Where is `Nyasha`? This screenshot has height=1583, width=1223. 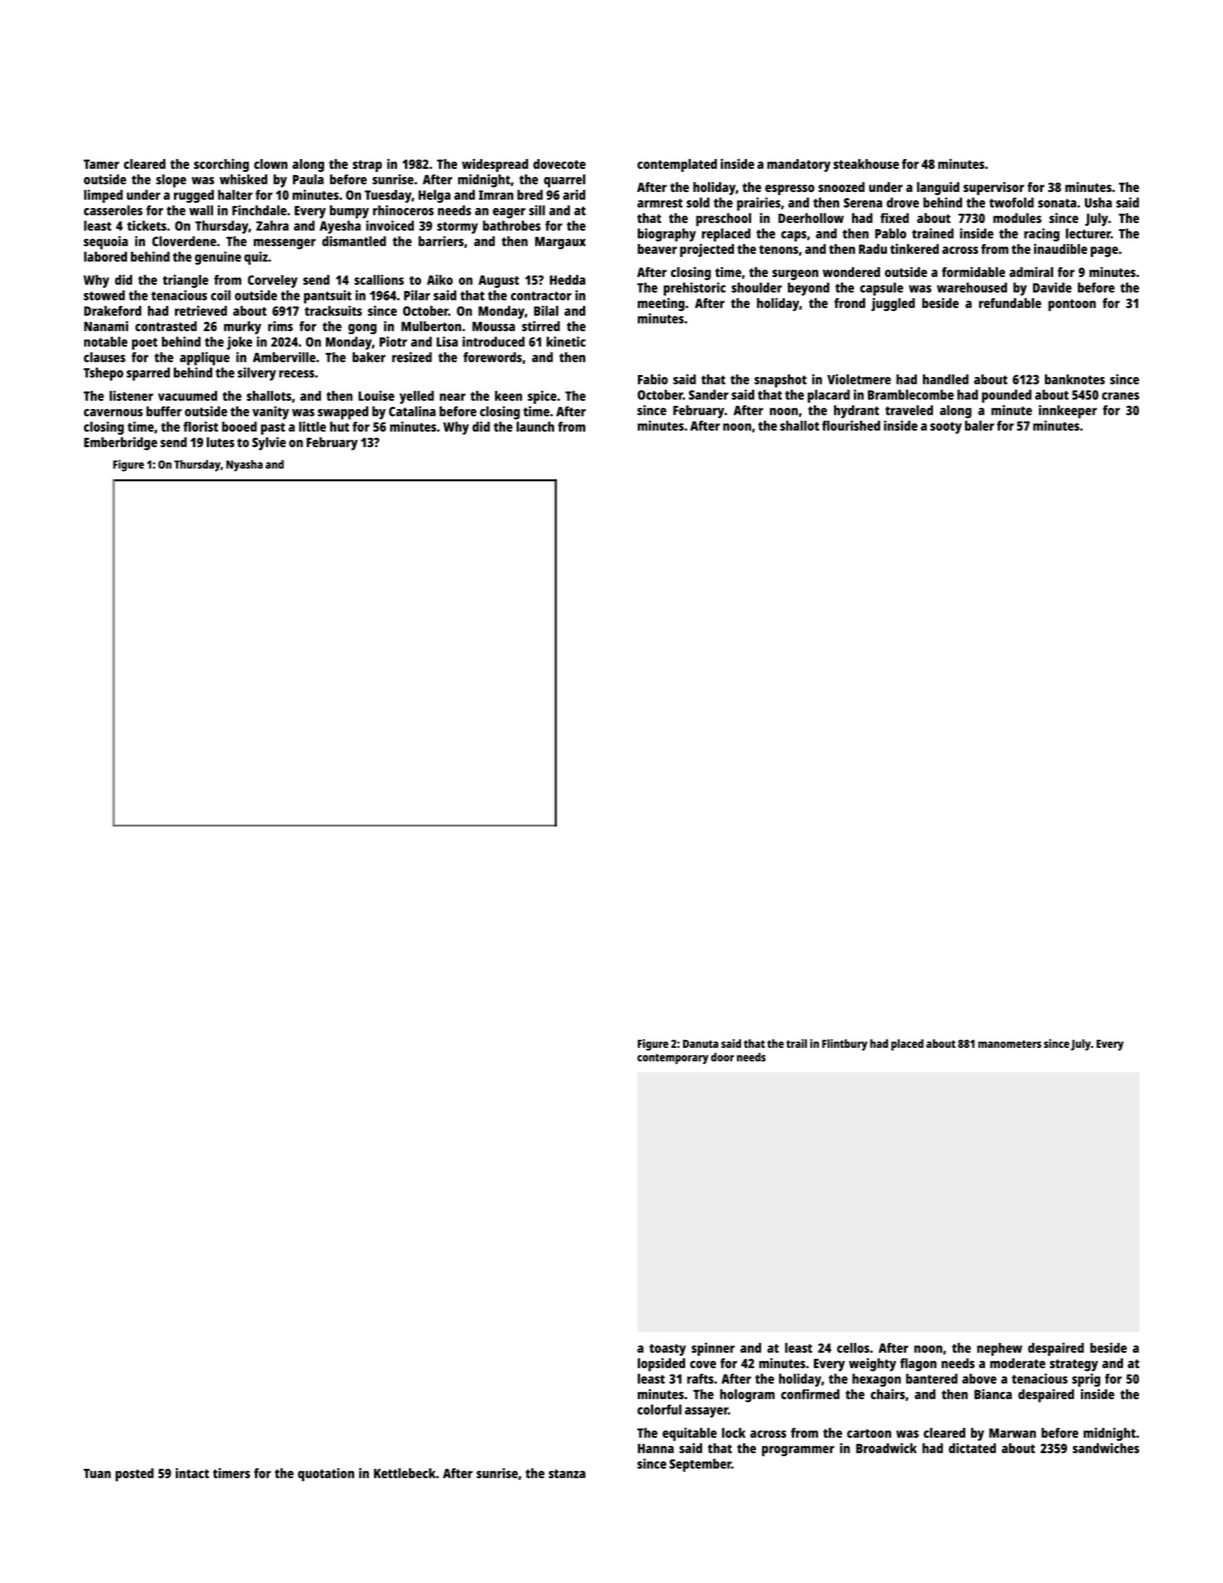
Nyasha is located at coordinates (244, 466).
